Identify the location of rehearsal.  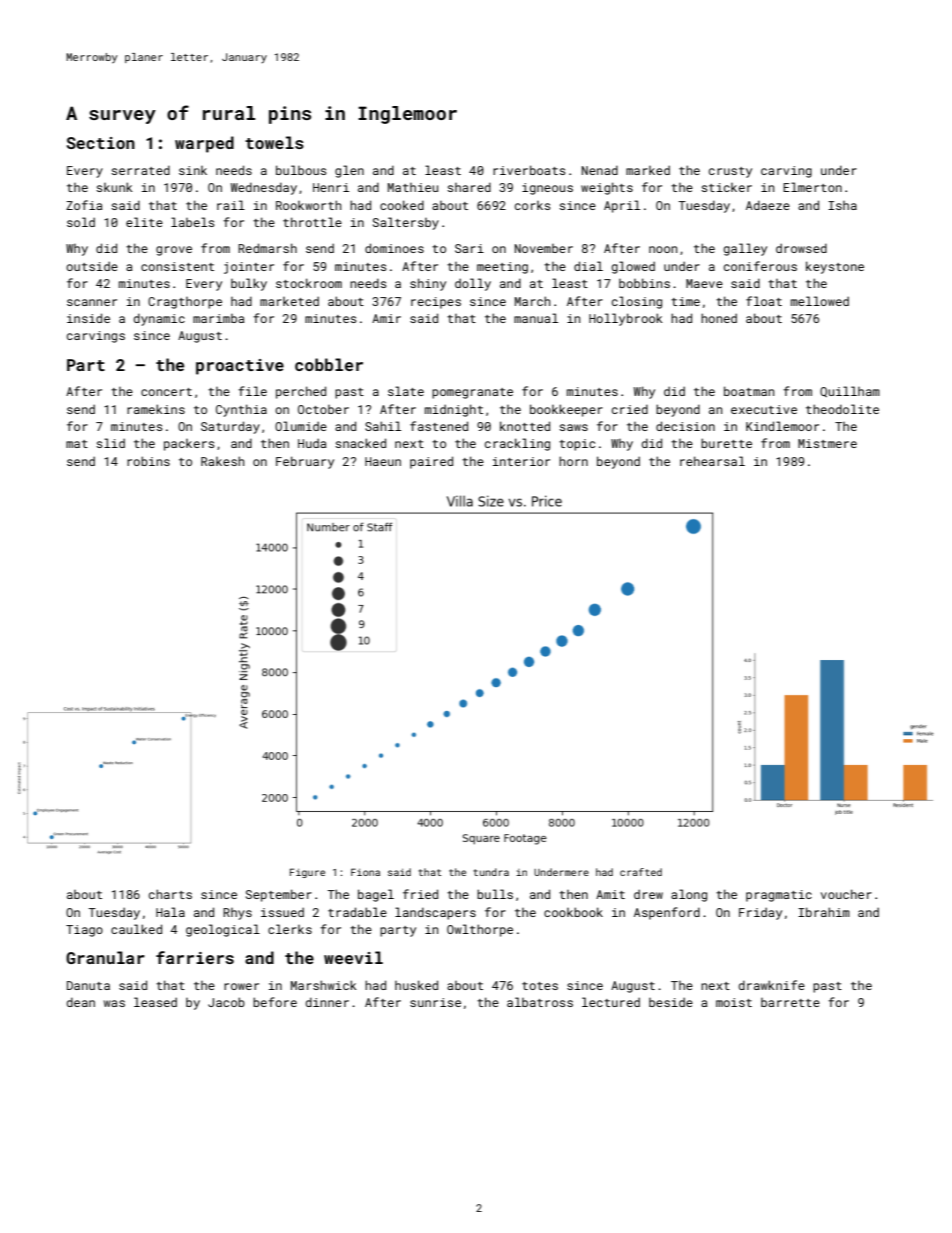
(712, 461).
